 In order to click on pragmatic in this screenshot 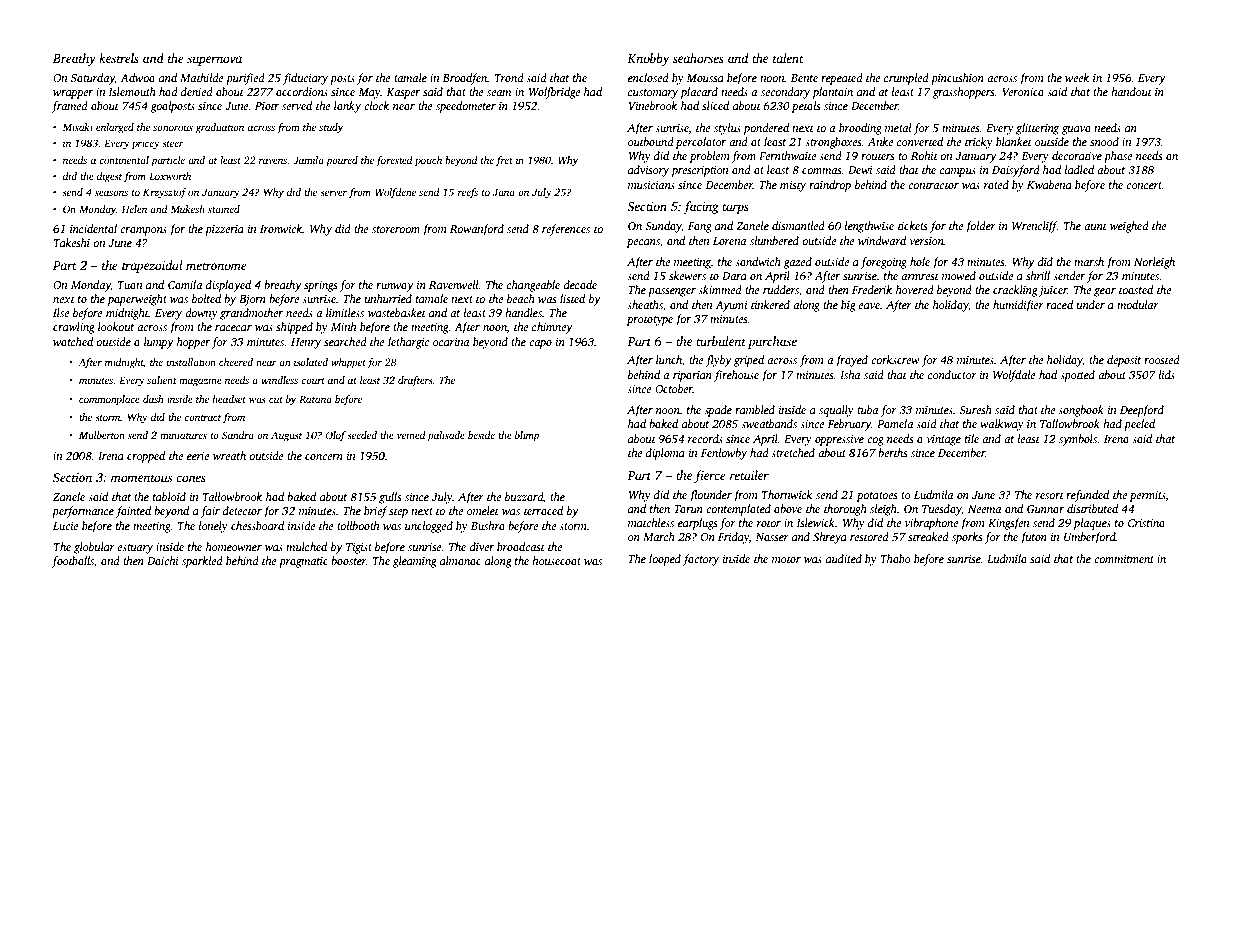, I will do `click(303, 562)`.
